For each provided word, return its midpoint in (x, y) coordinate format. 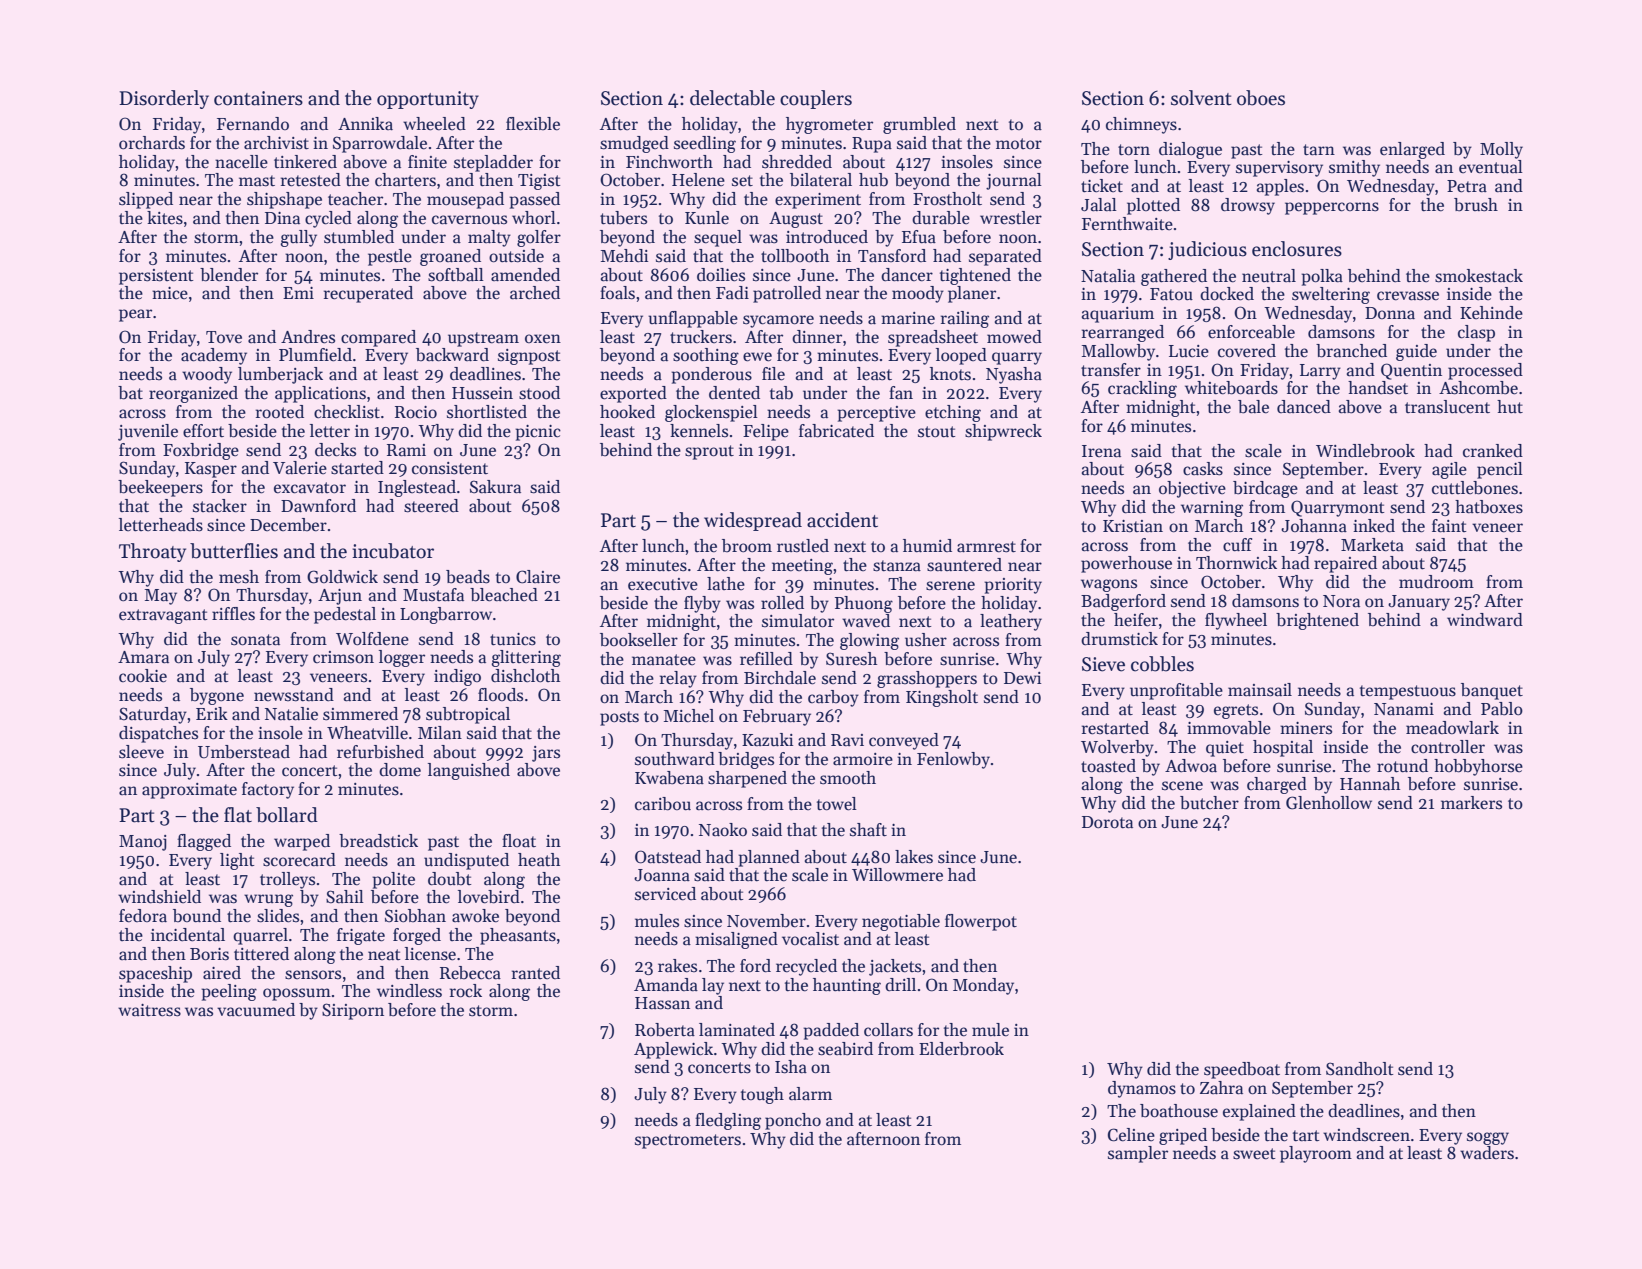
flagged (204, 842)
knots (950, 374)
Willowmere (897, 875)
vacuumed (256, 1010)
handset (1378, 388)
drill (900, 985)
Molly (1501, 150)
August (796, 220)
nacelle (241, 162)
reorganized (193, 394)
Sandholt (1359, 1069)
